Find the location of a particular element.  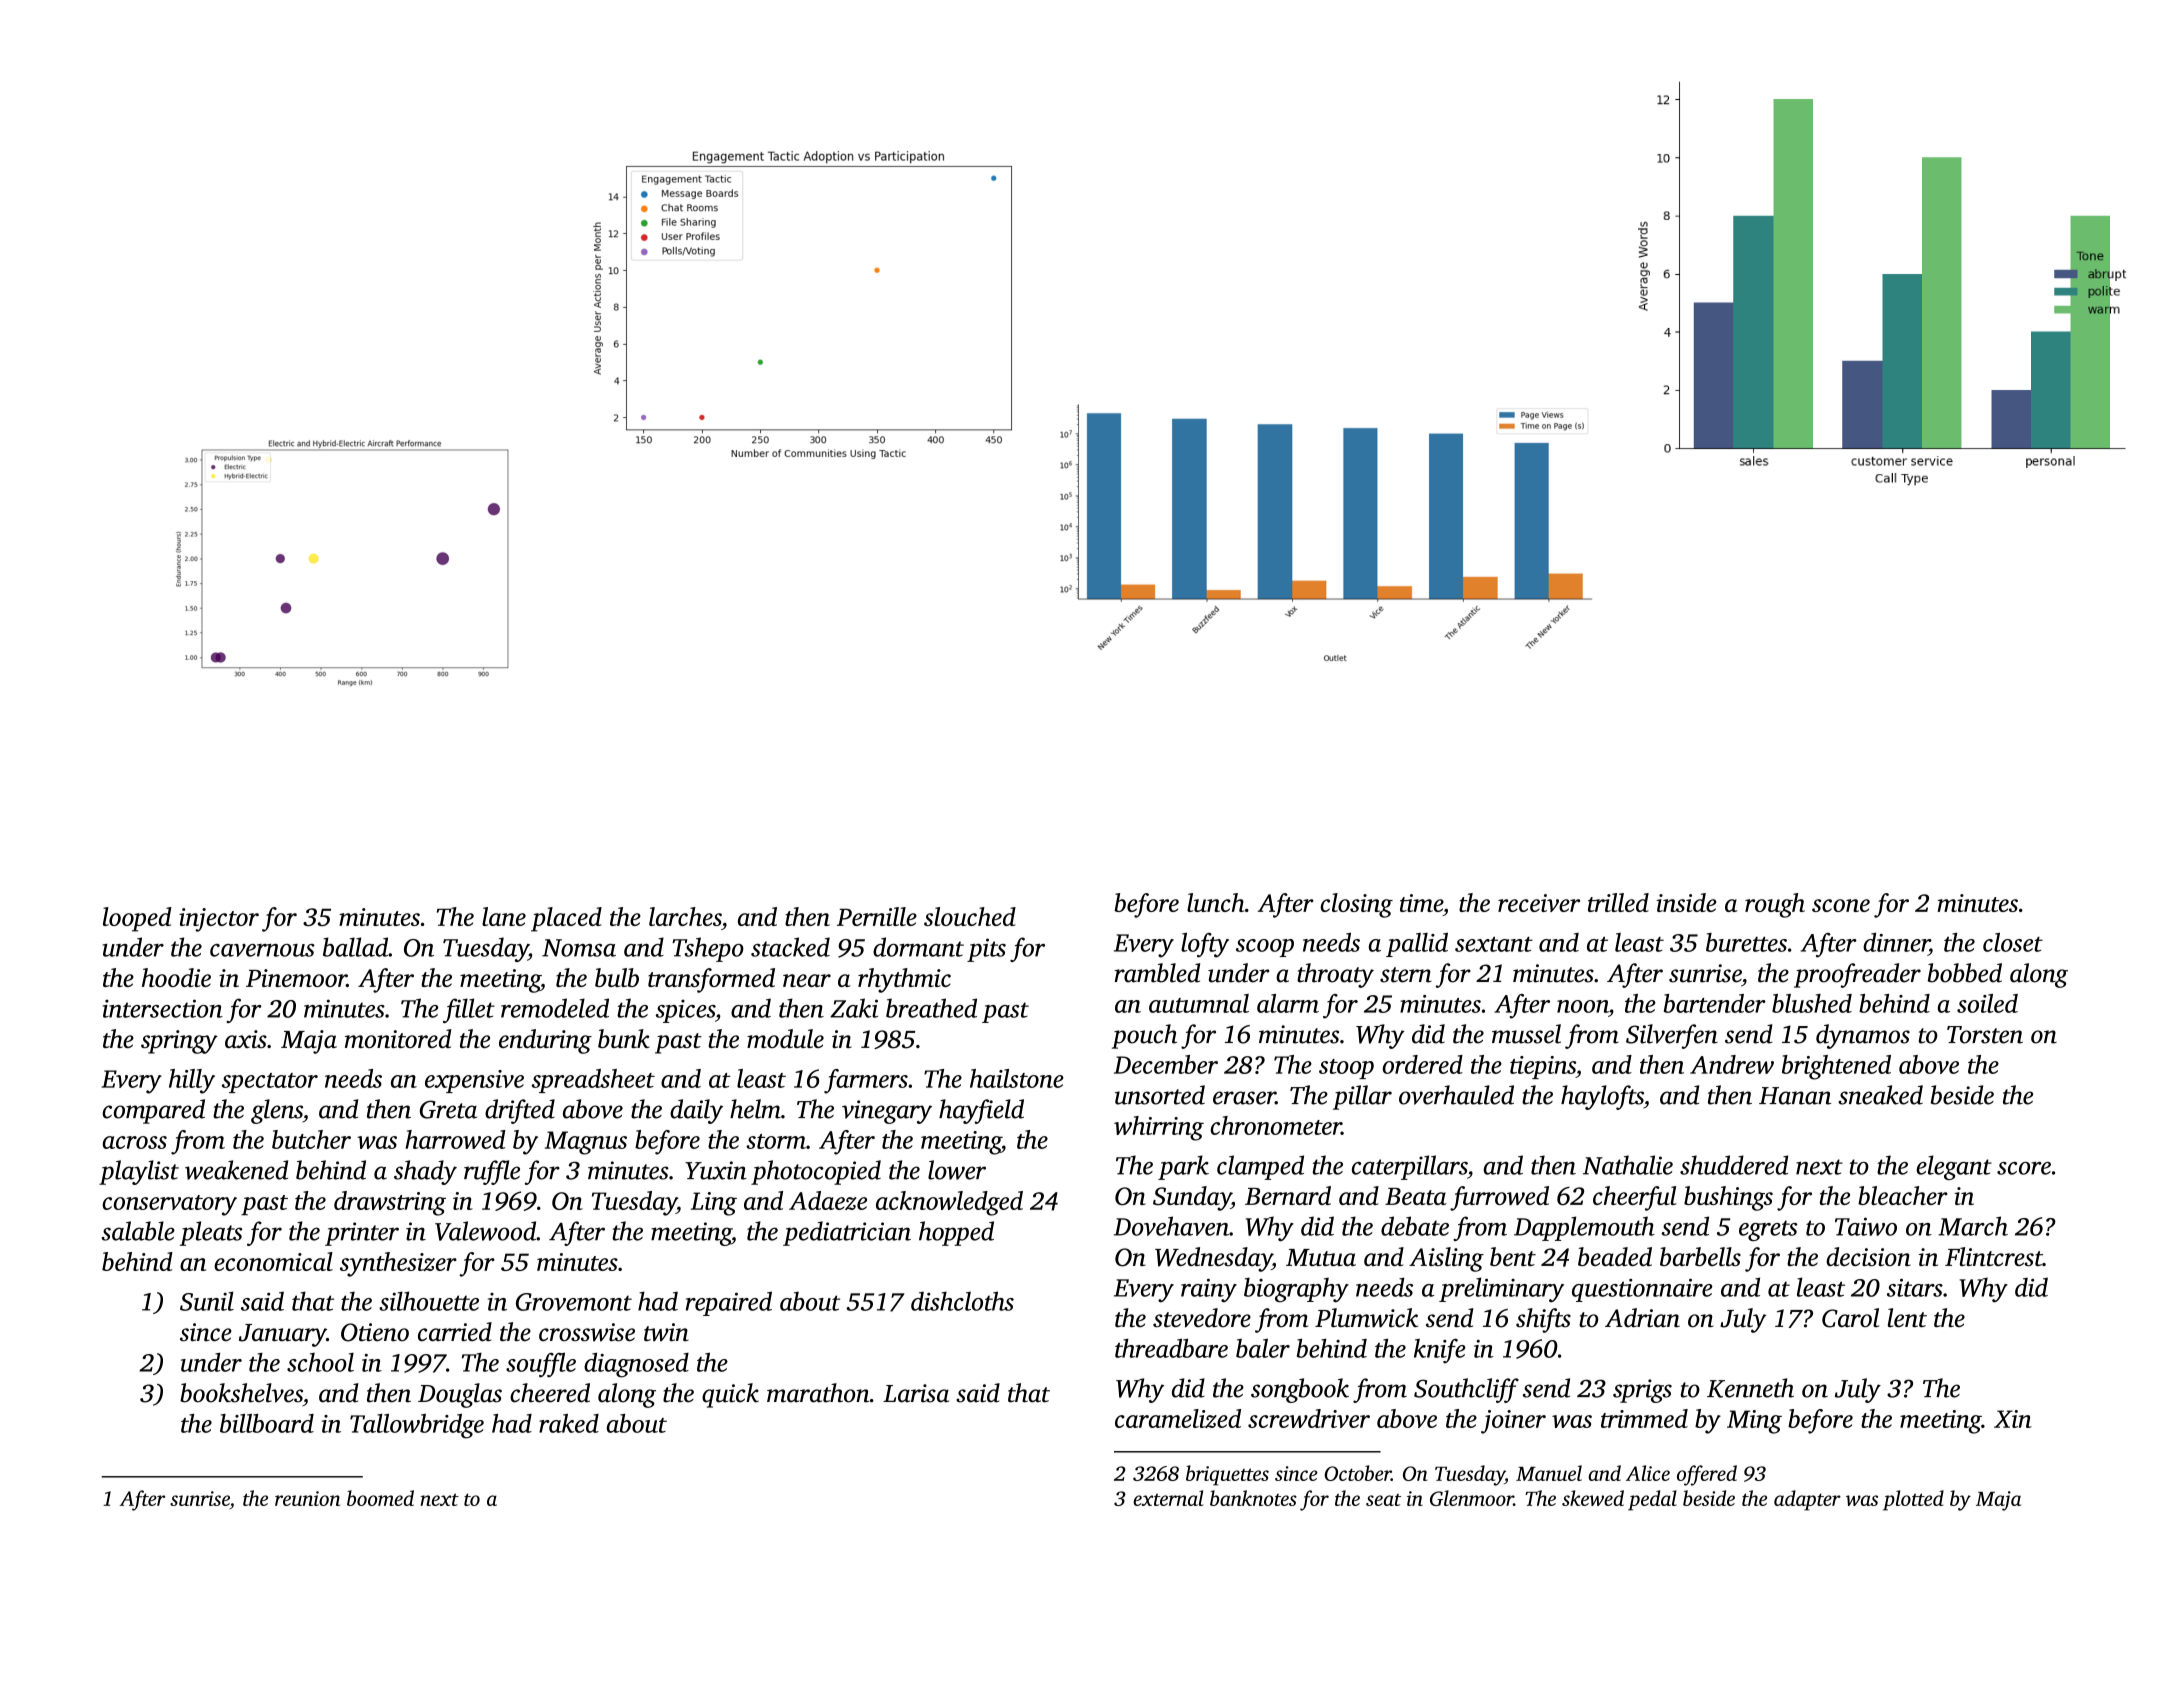

decision is located at coordinates (1868, 1256).
